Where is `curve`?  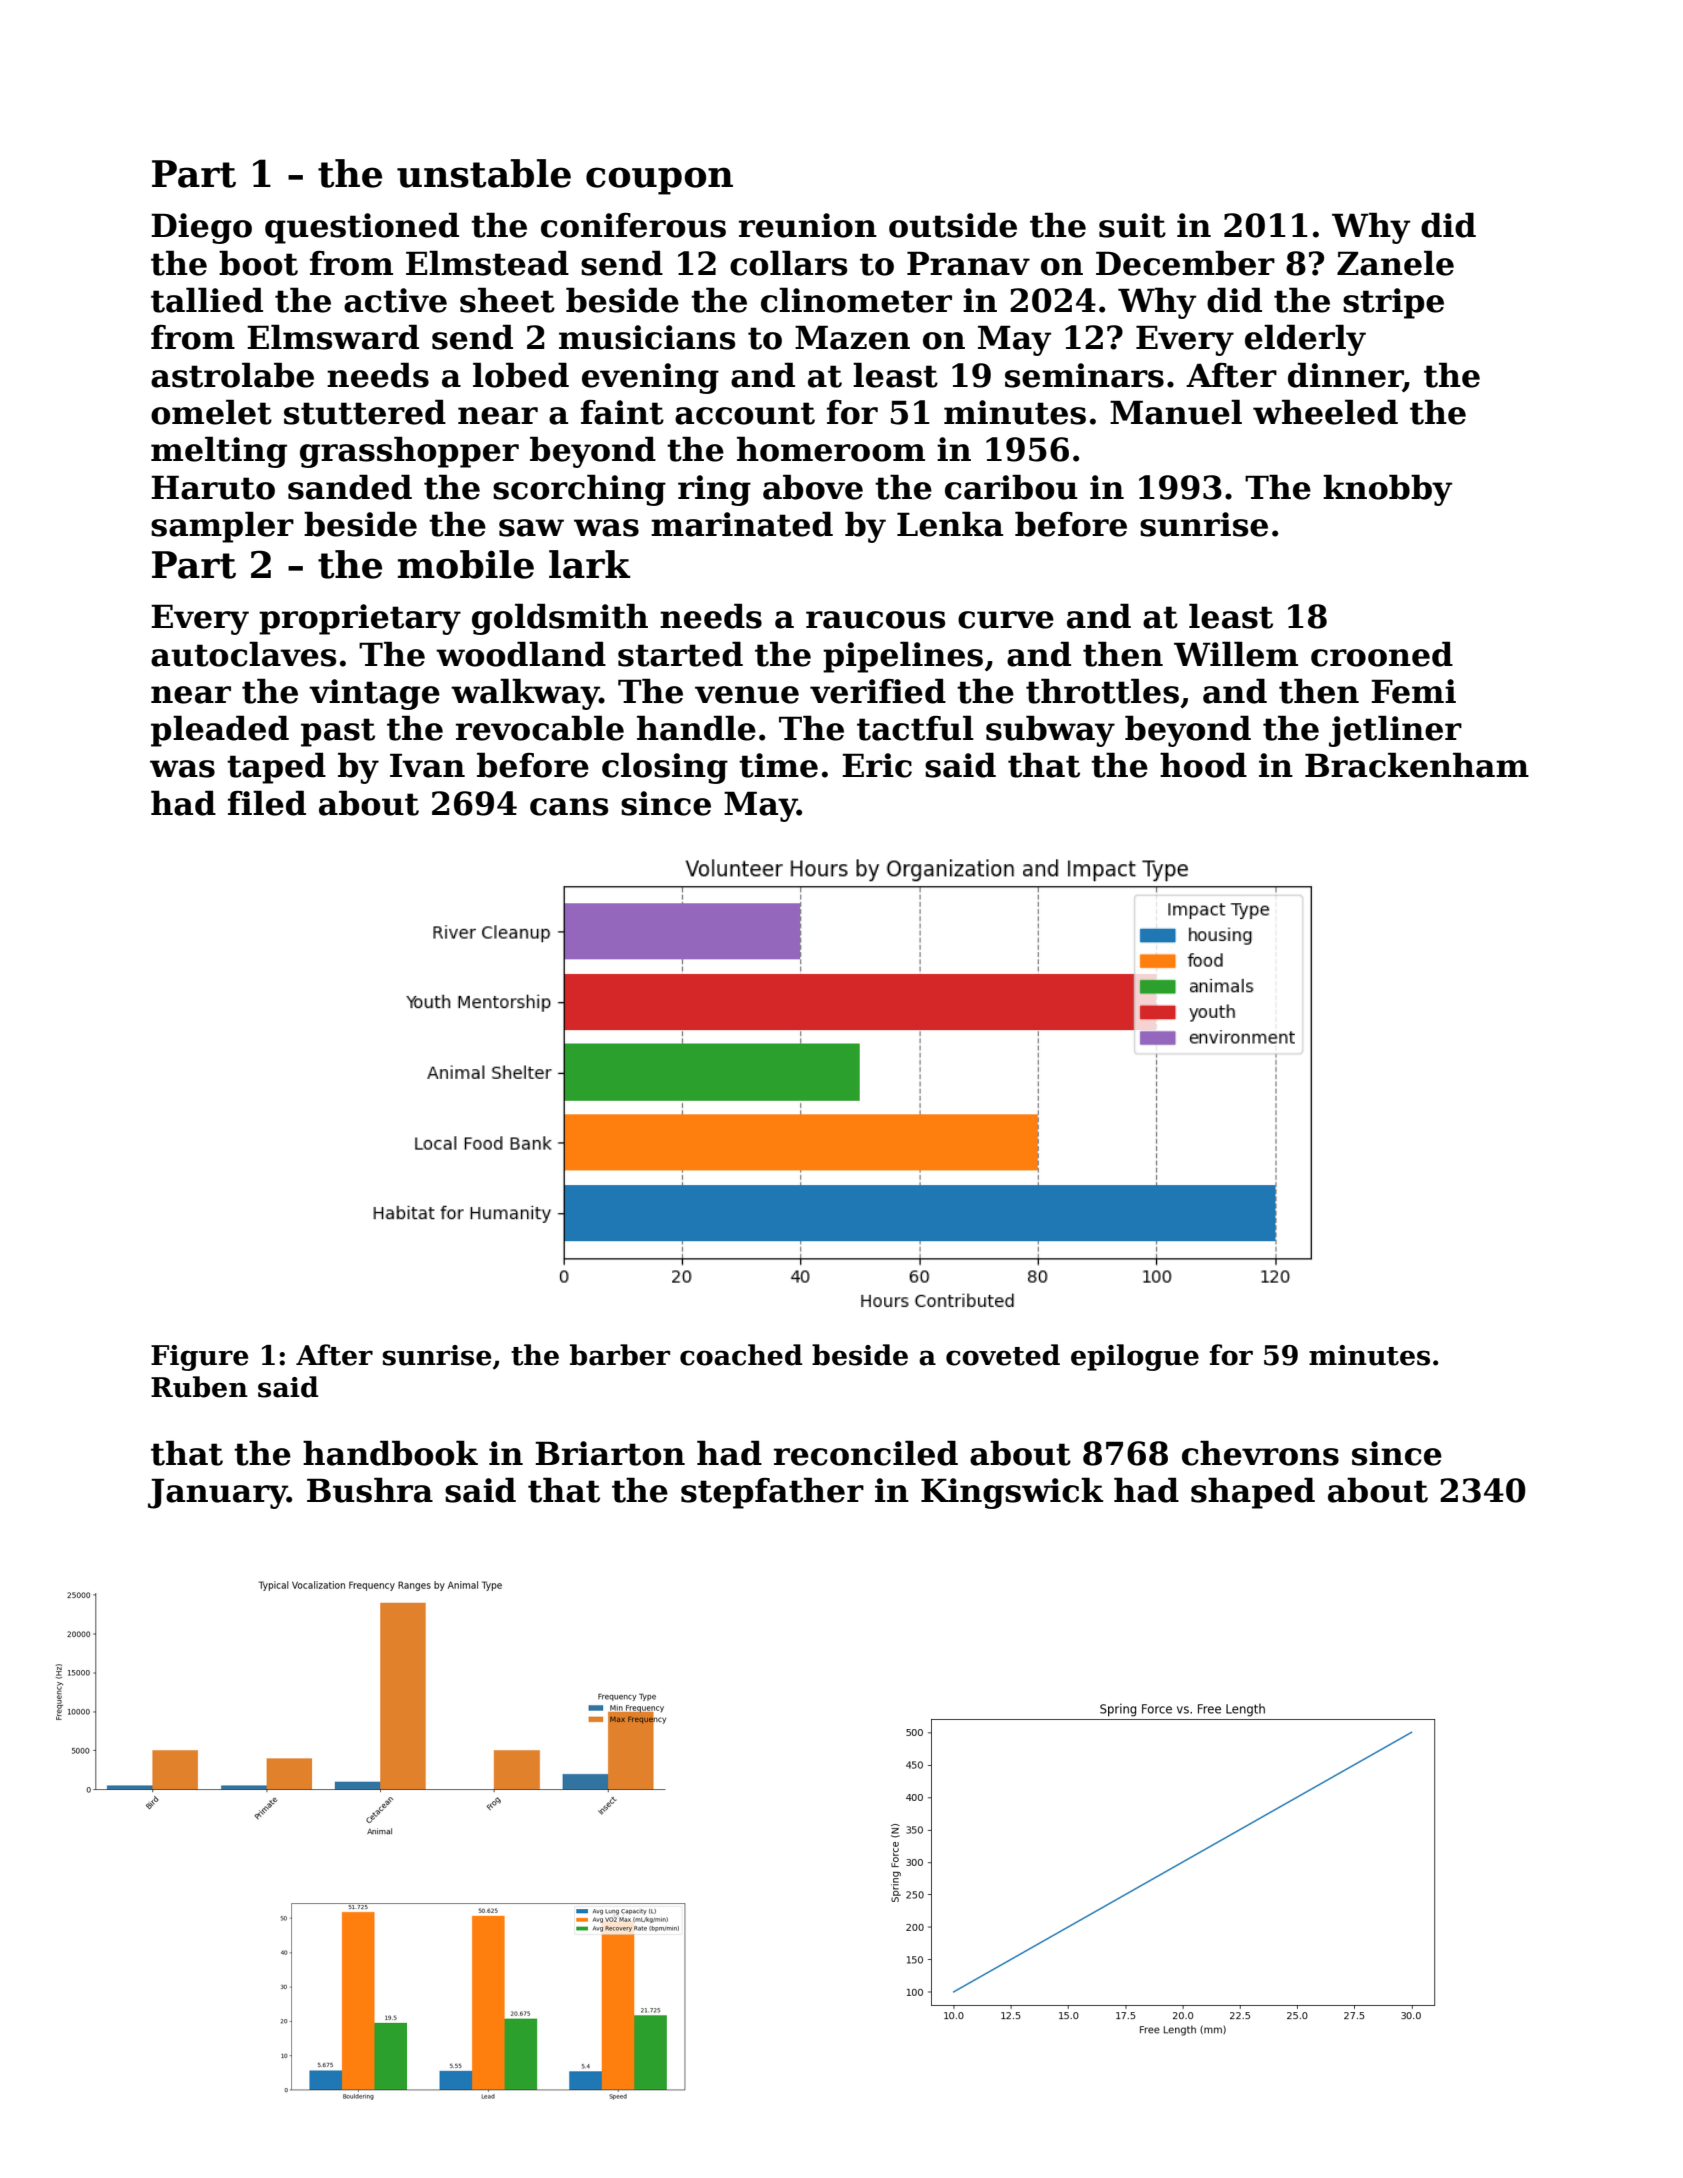
curve is located at coordinates (1006, 620).
